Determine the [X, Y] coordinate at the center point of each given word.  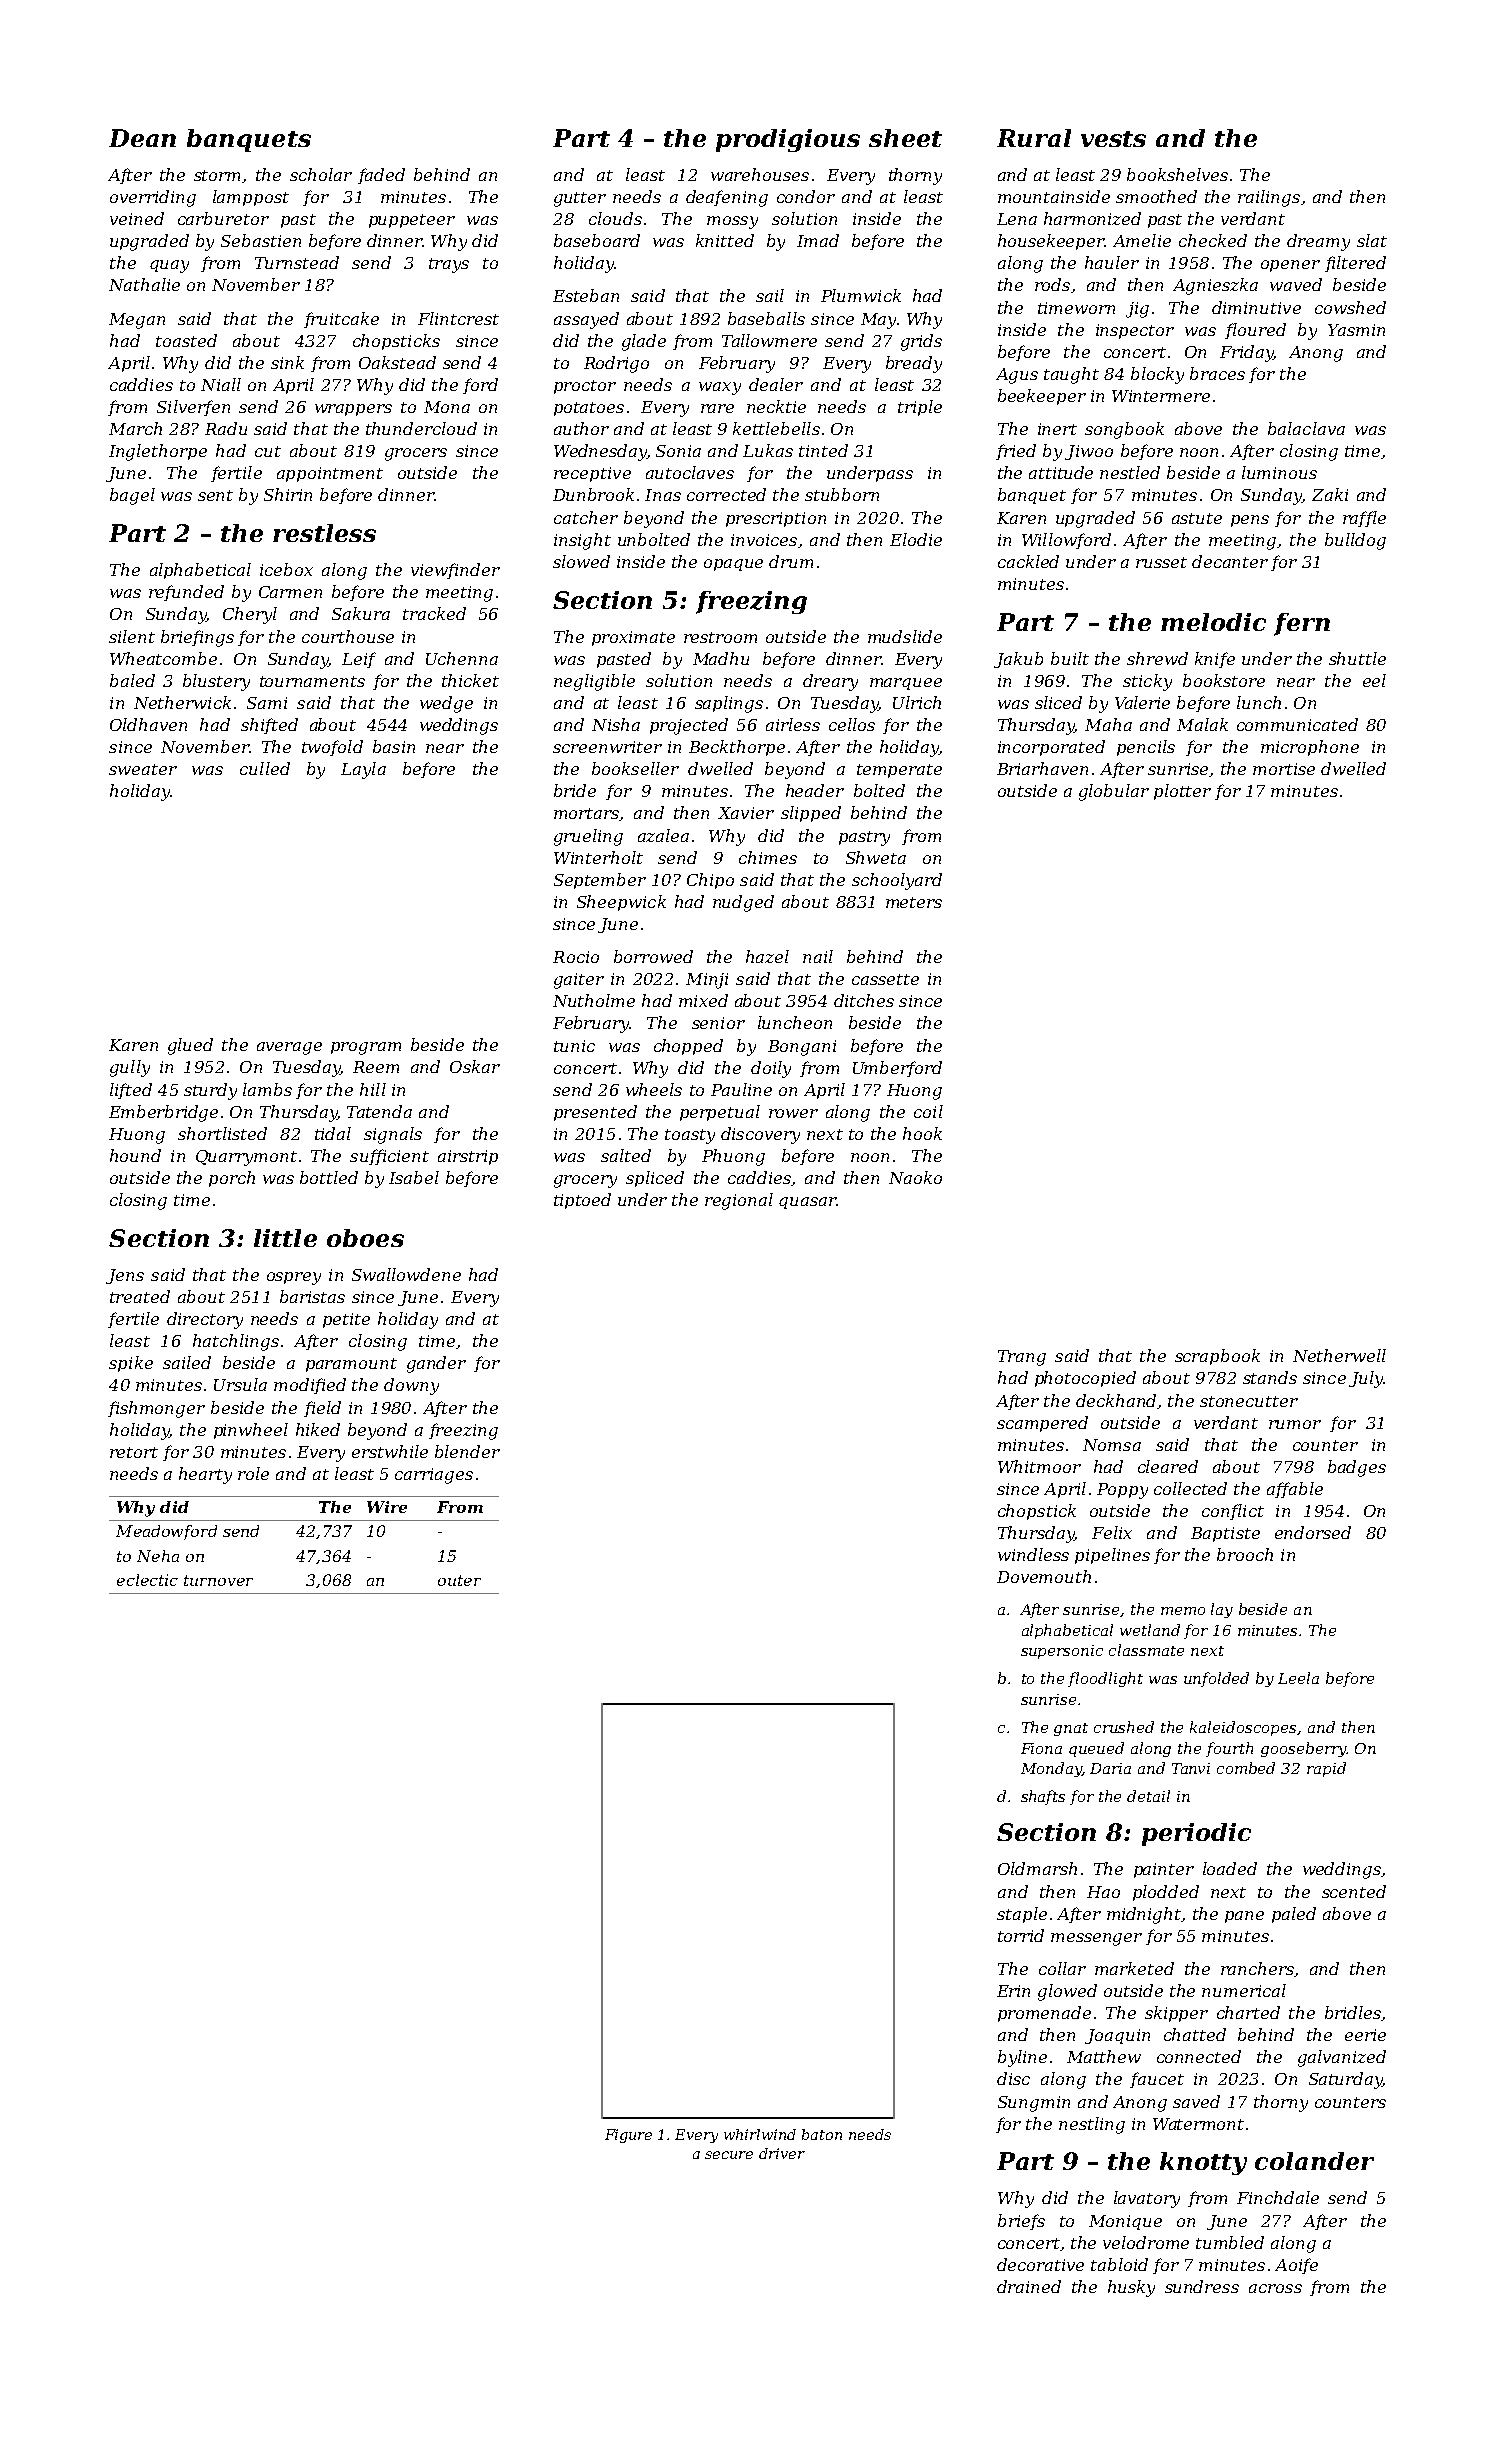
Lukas [768, 450]
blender [467, 1451]
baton [822, 2134]
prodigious [788, 140]
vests [1113, 139]
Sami [267, 703]
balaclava [1306, 428]
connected [1199, 2056]
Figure [628, 2136]
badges [1357, 1468]
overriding [153, 198]
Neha [158, 1556]
